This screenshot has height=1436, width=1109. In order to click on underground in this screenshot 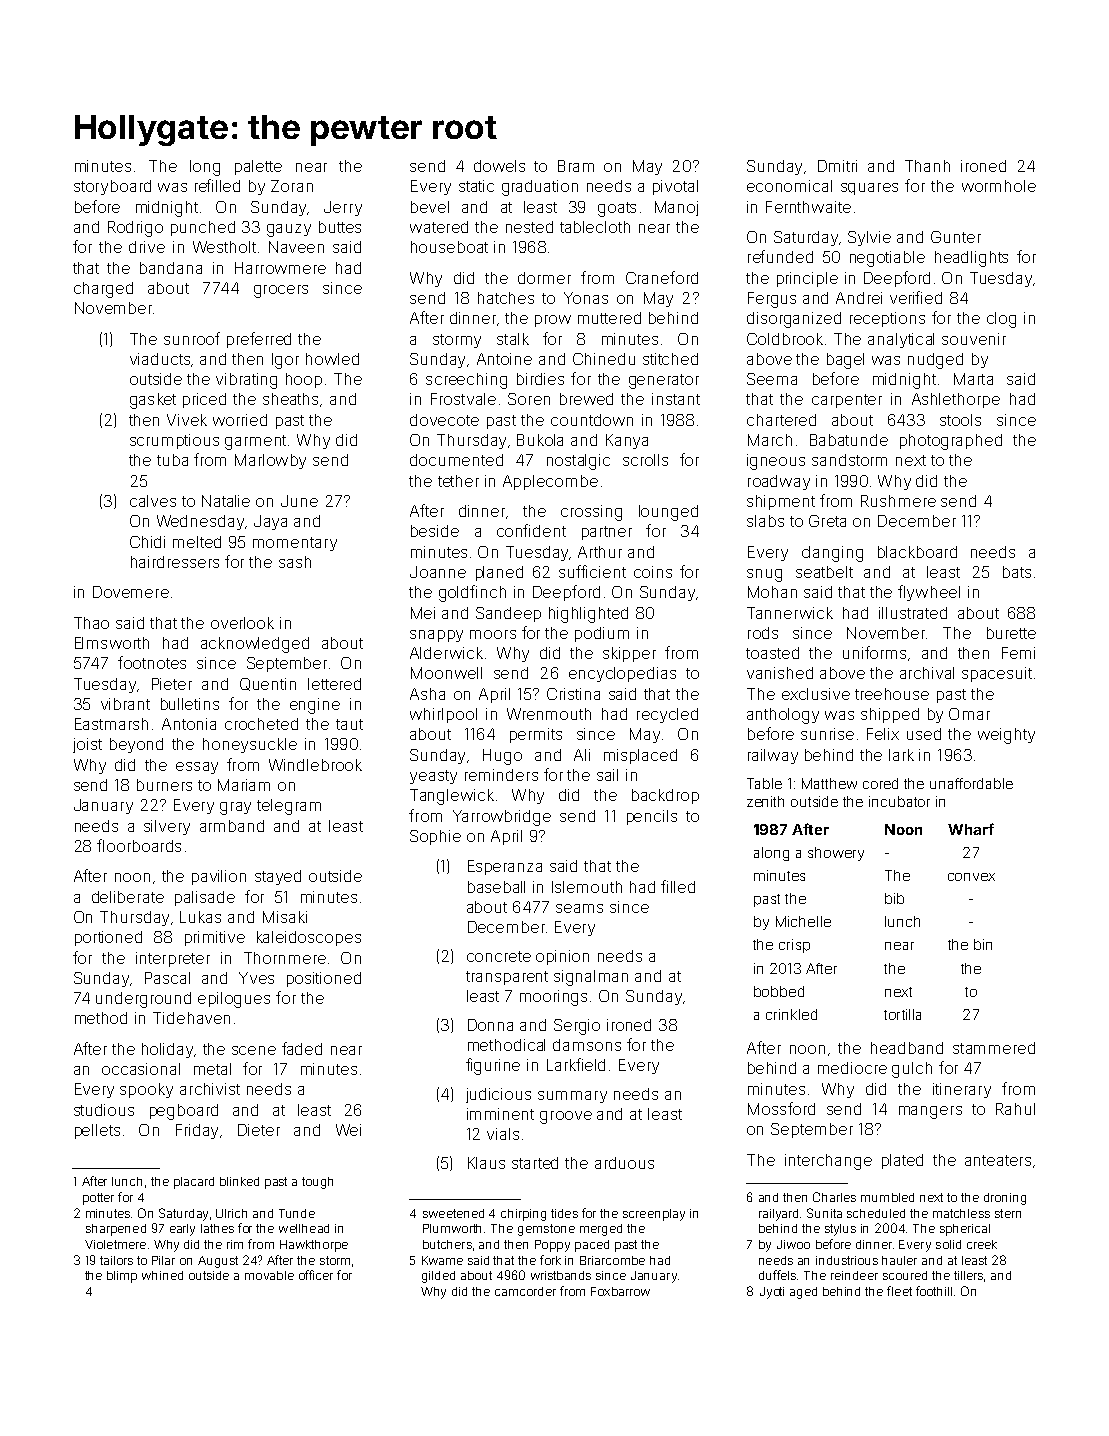, I will do `click(143, 1000)`.
